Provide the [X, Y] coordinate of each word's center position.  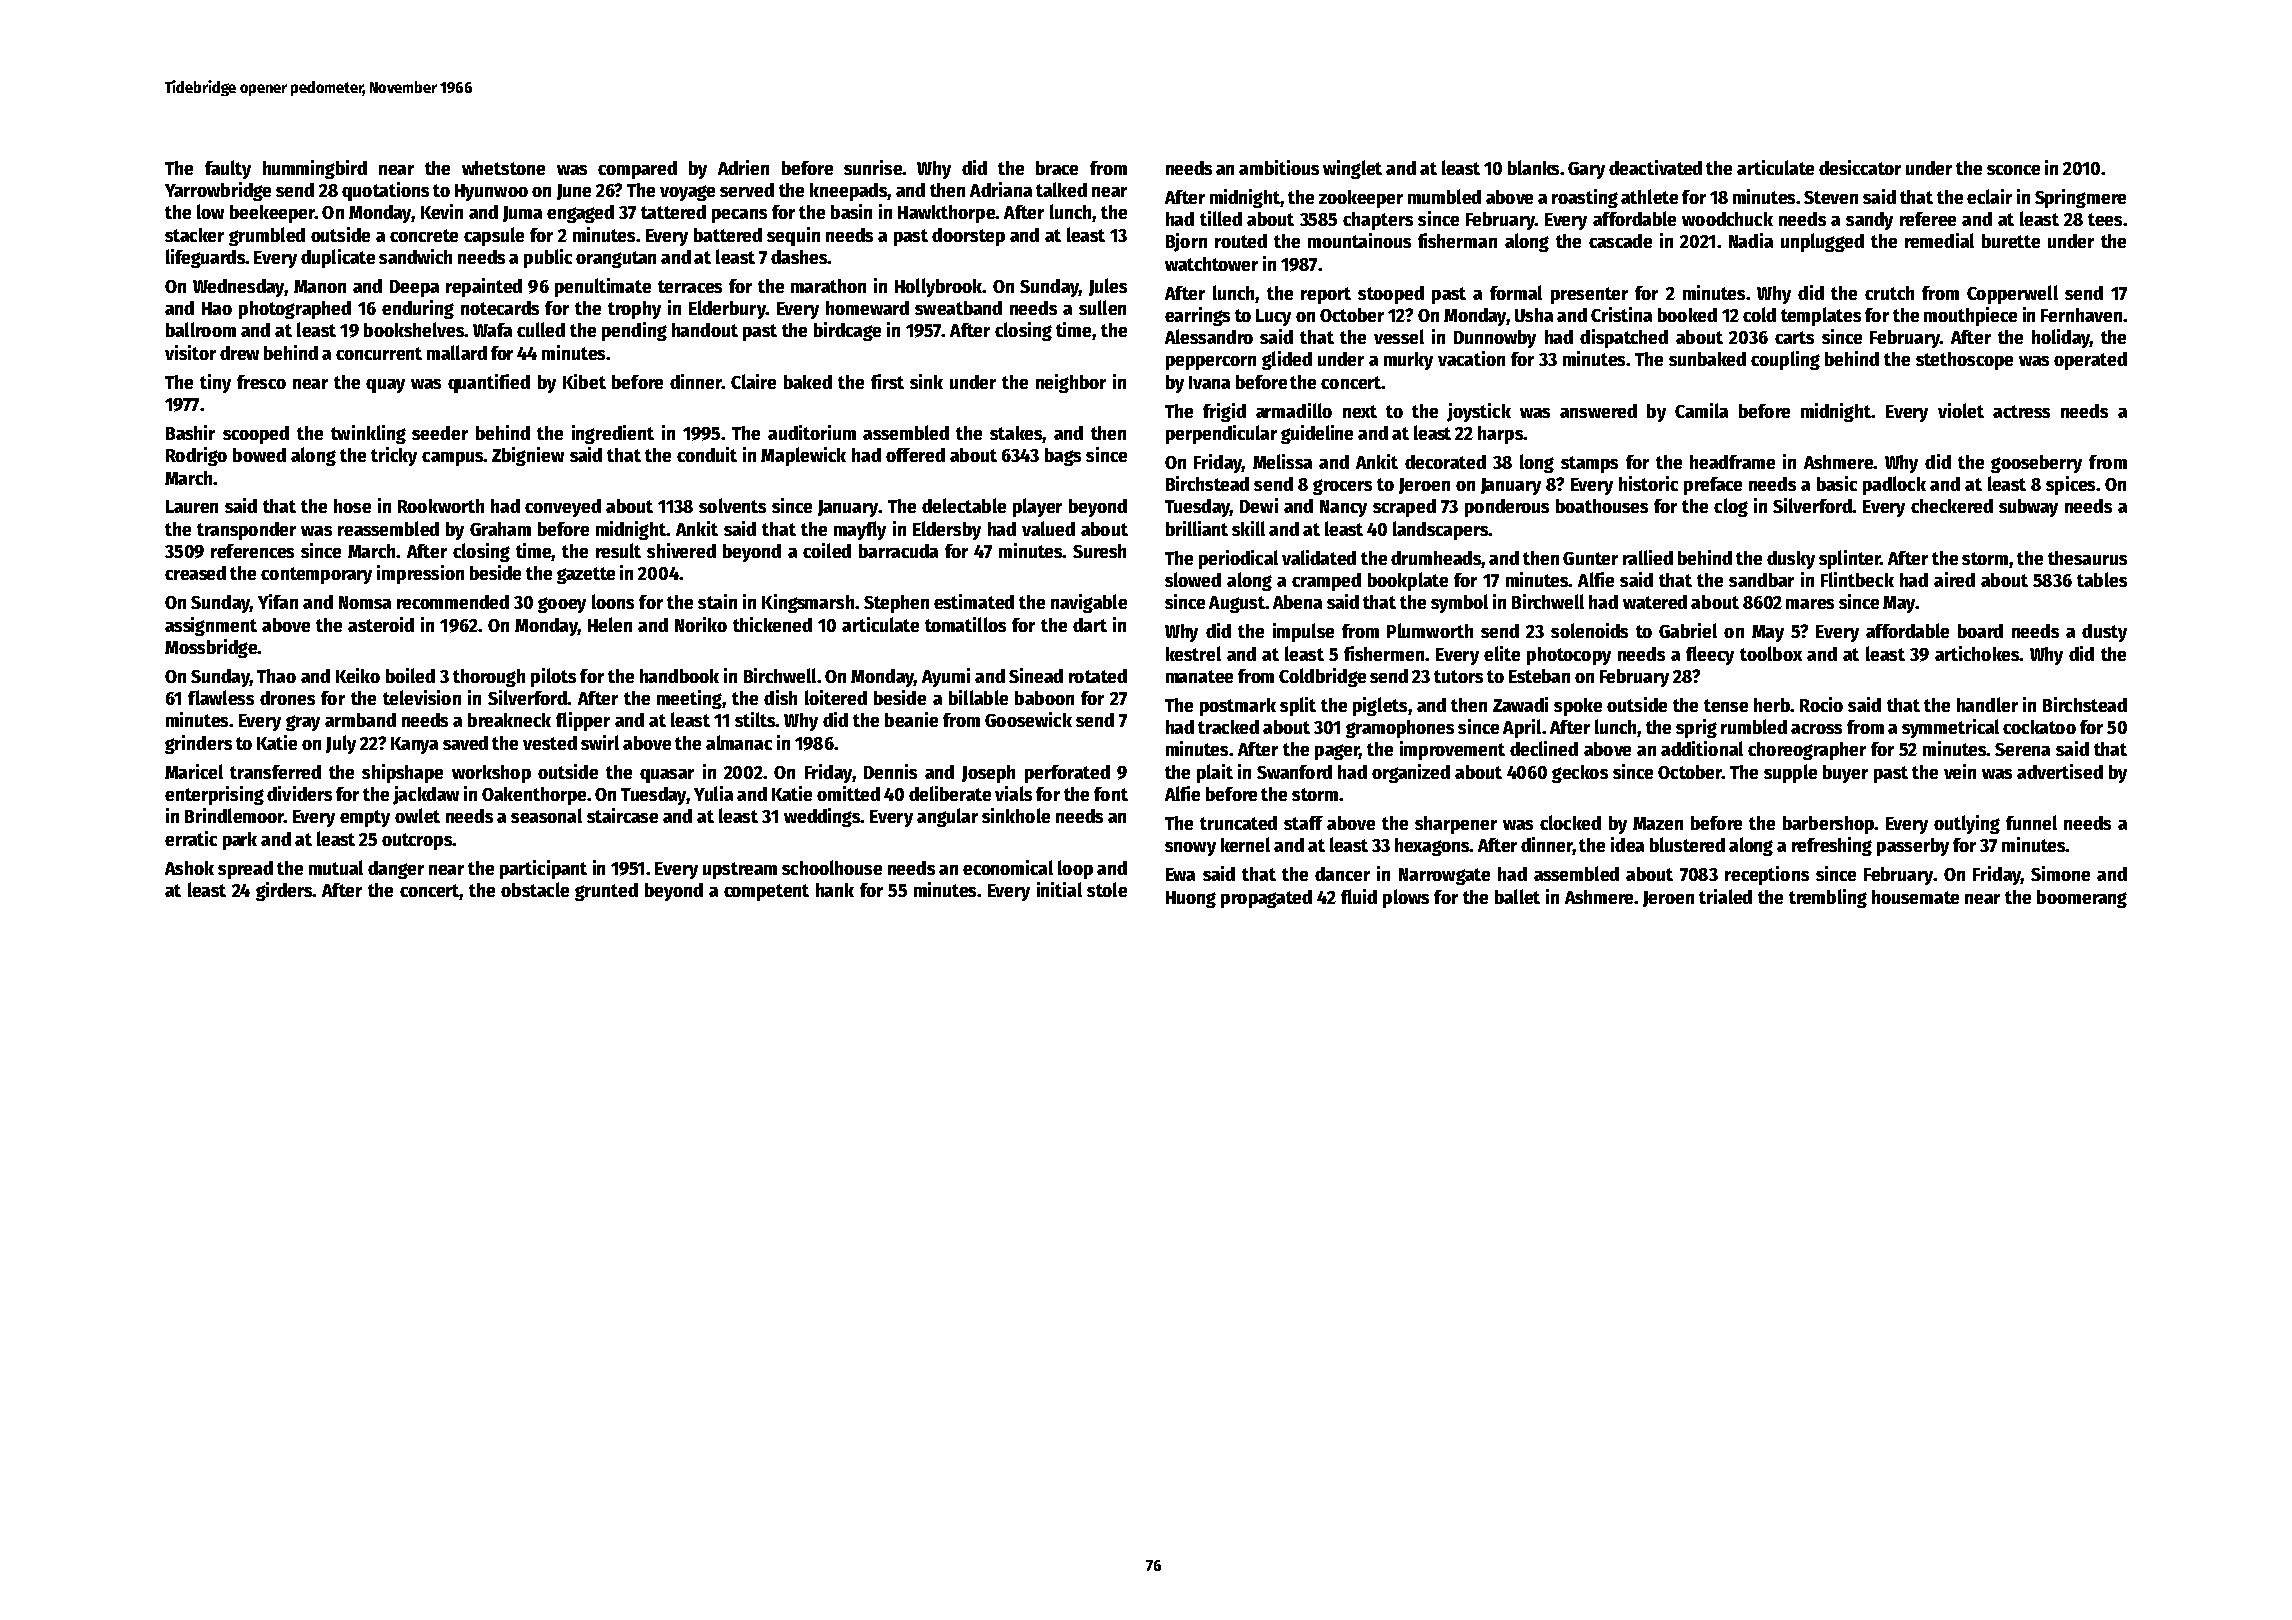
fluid [1359, 896]
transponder [246, 531]
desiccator [1860, 167]
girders [284, 891]
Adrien [743, 167]
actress [2021, 411]
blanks [1533, 167]
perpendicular [1221, 434]
